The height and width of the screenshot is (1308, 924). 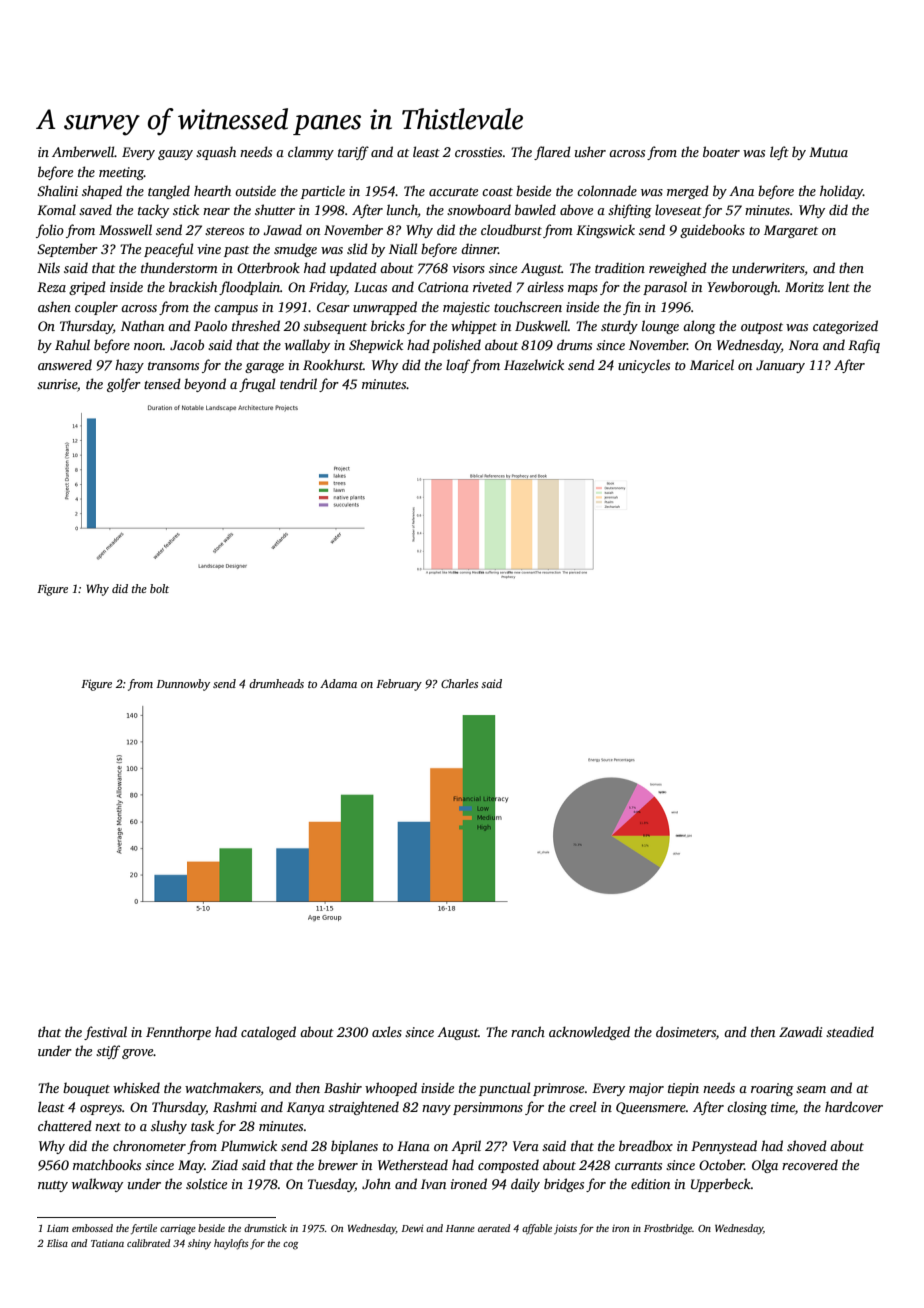 I want to click on loaf, so click(x=458, y=366).
